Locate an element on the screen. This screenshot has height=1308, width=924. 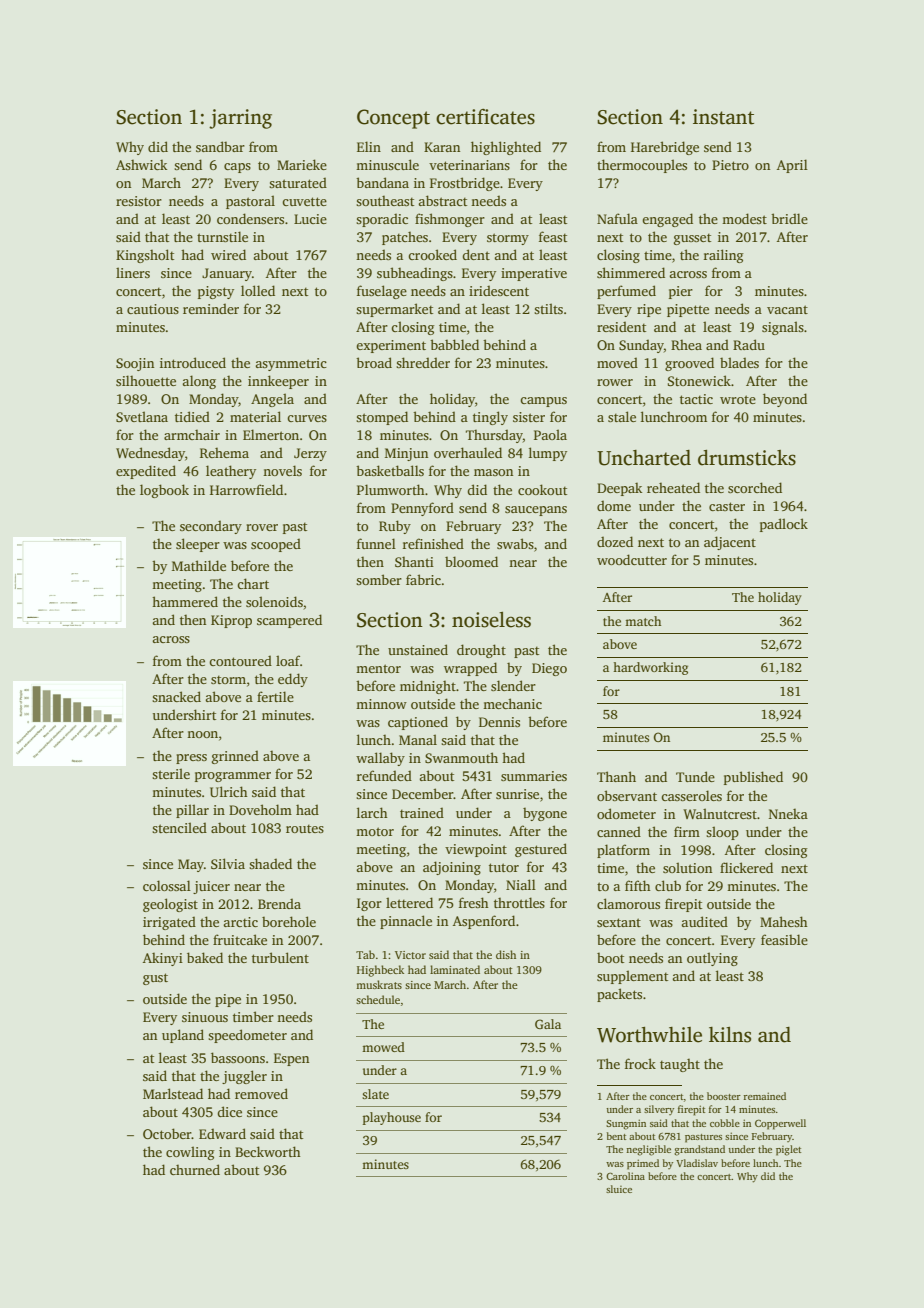
Marlstead is located at coordinates (173, 1093).
